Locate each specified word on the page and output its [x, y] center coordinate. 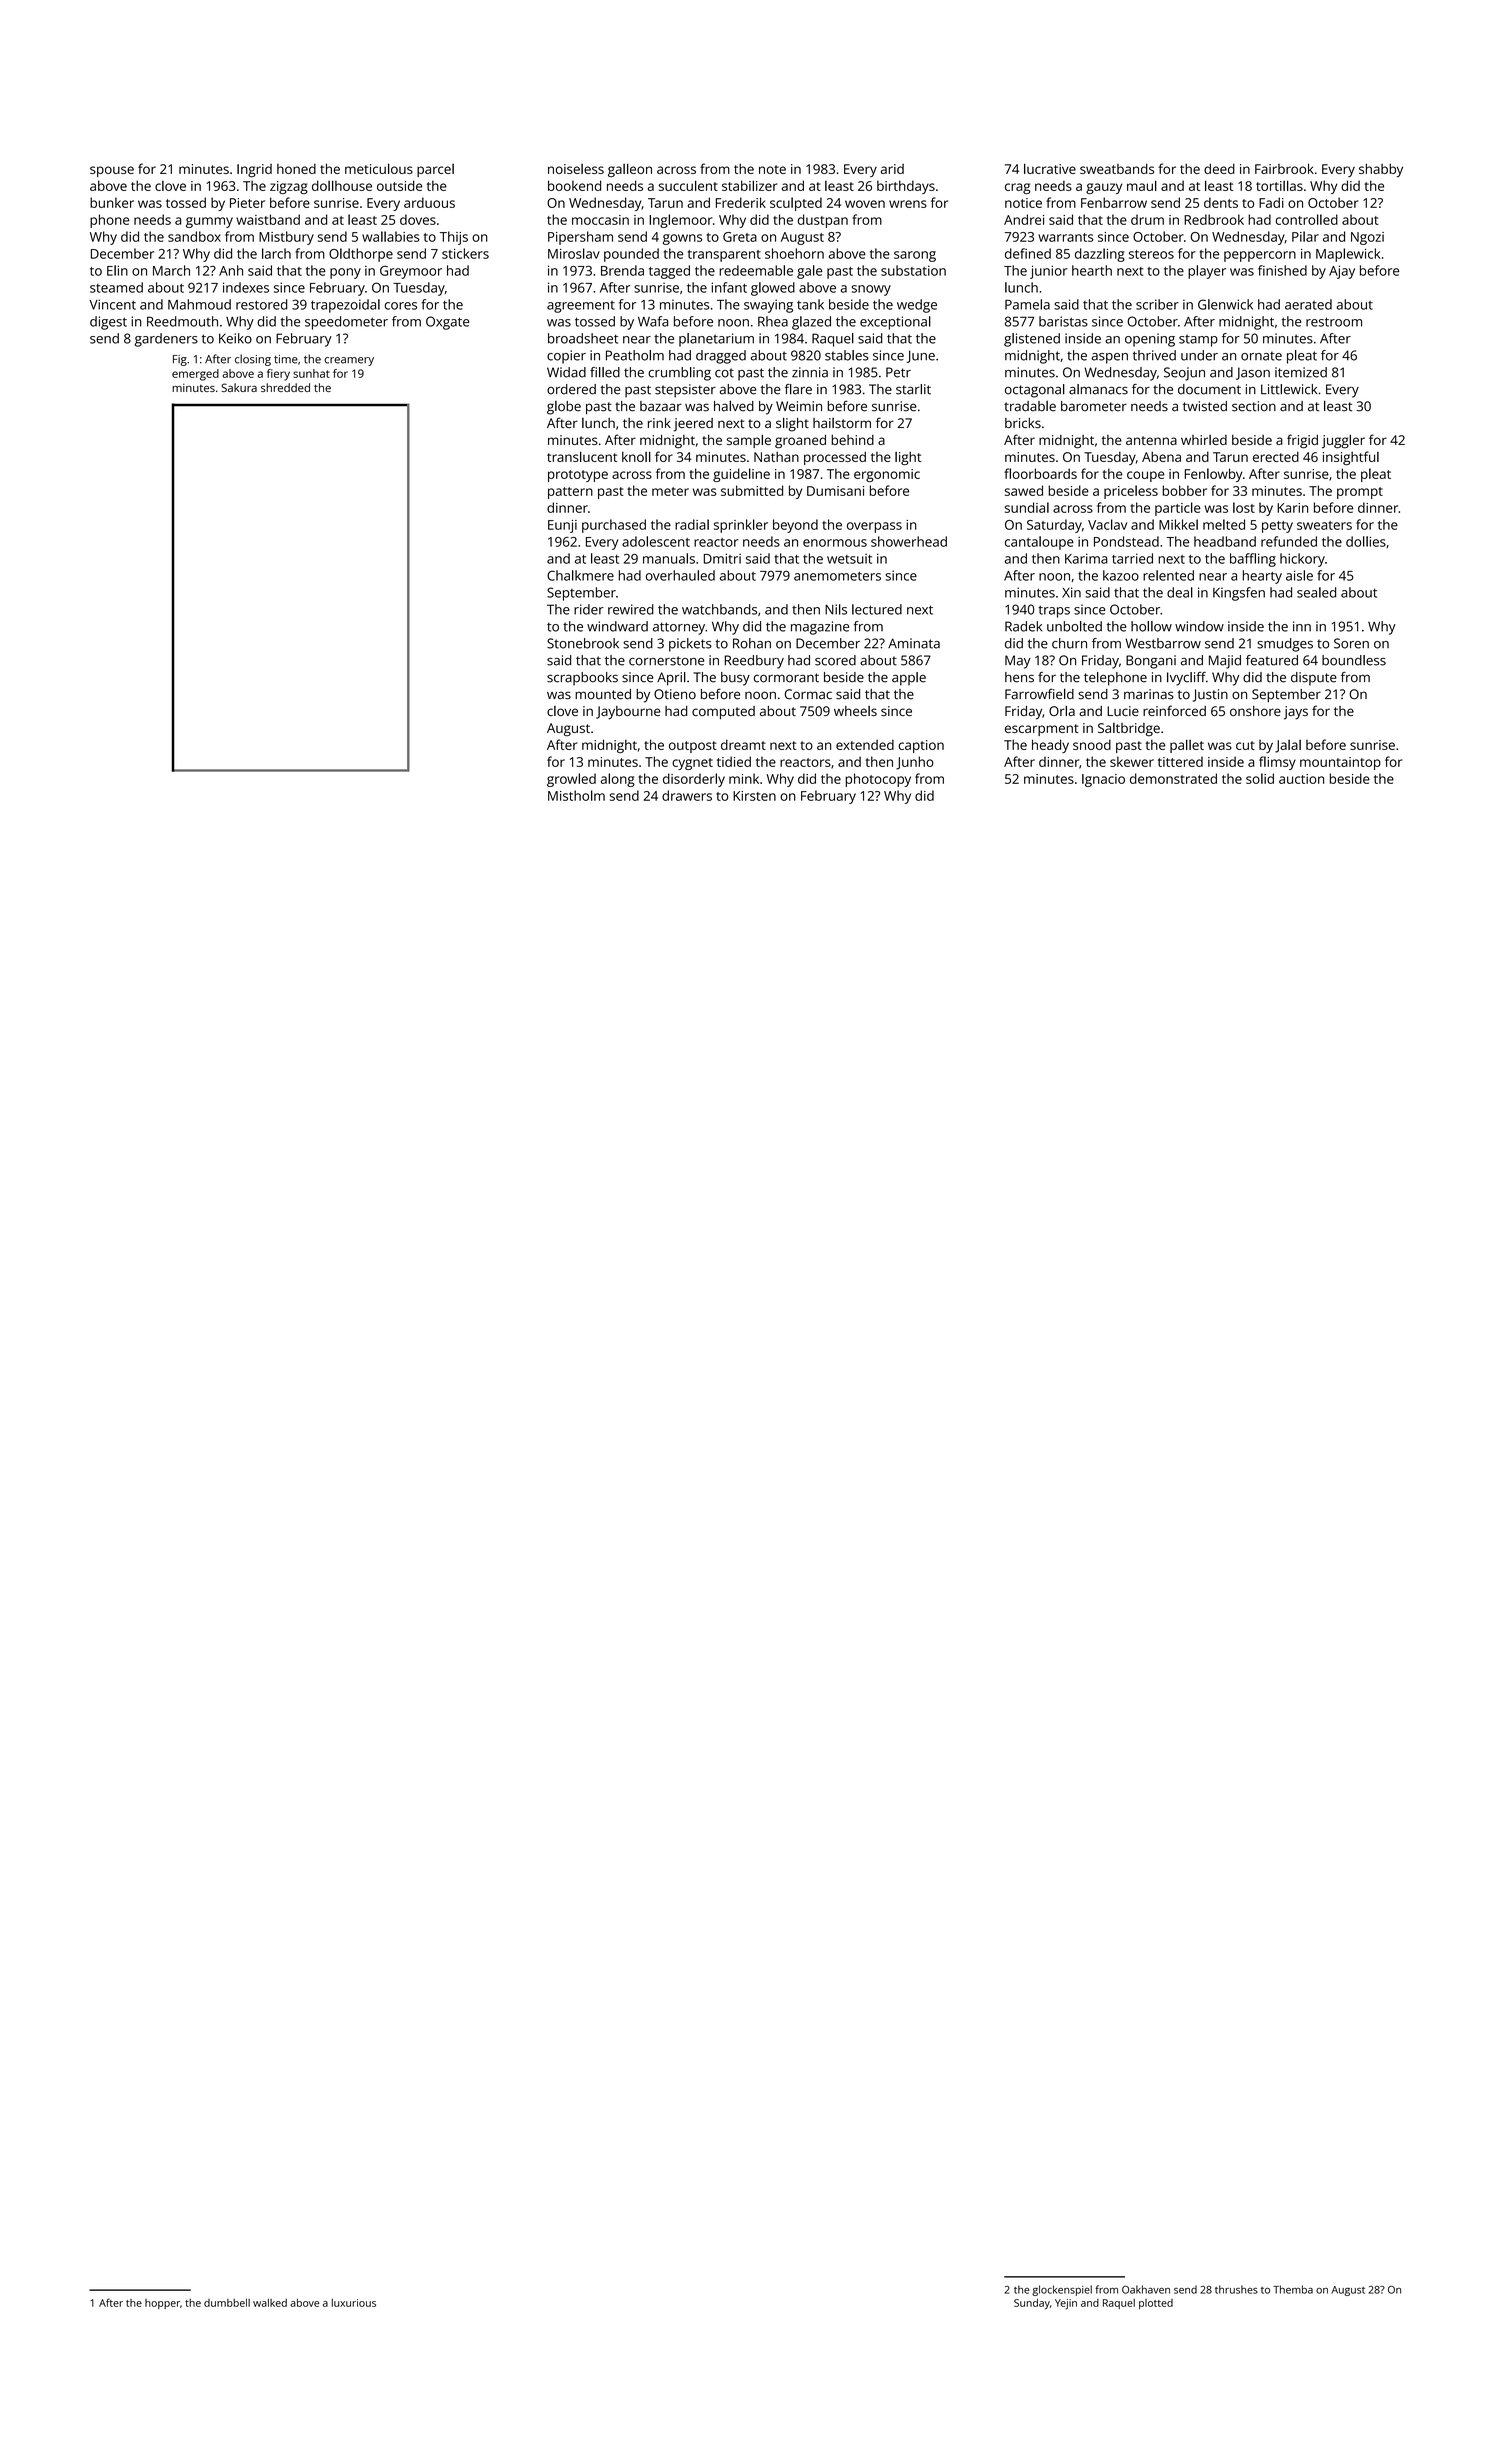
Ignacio [1103, 780]
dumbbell [227, 2303]
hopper [162, 2304]
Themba [1293, 2289]
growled [571, 780]
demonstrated [1173, 778]
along [618, 780]
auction [1301, 779]
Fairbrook [1284, 168]
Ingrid [254, 170]
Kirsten [754, 796]
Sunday [1032, 2304]
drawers [687, 795]
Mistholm [576, 795]
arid [892, 169]
